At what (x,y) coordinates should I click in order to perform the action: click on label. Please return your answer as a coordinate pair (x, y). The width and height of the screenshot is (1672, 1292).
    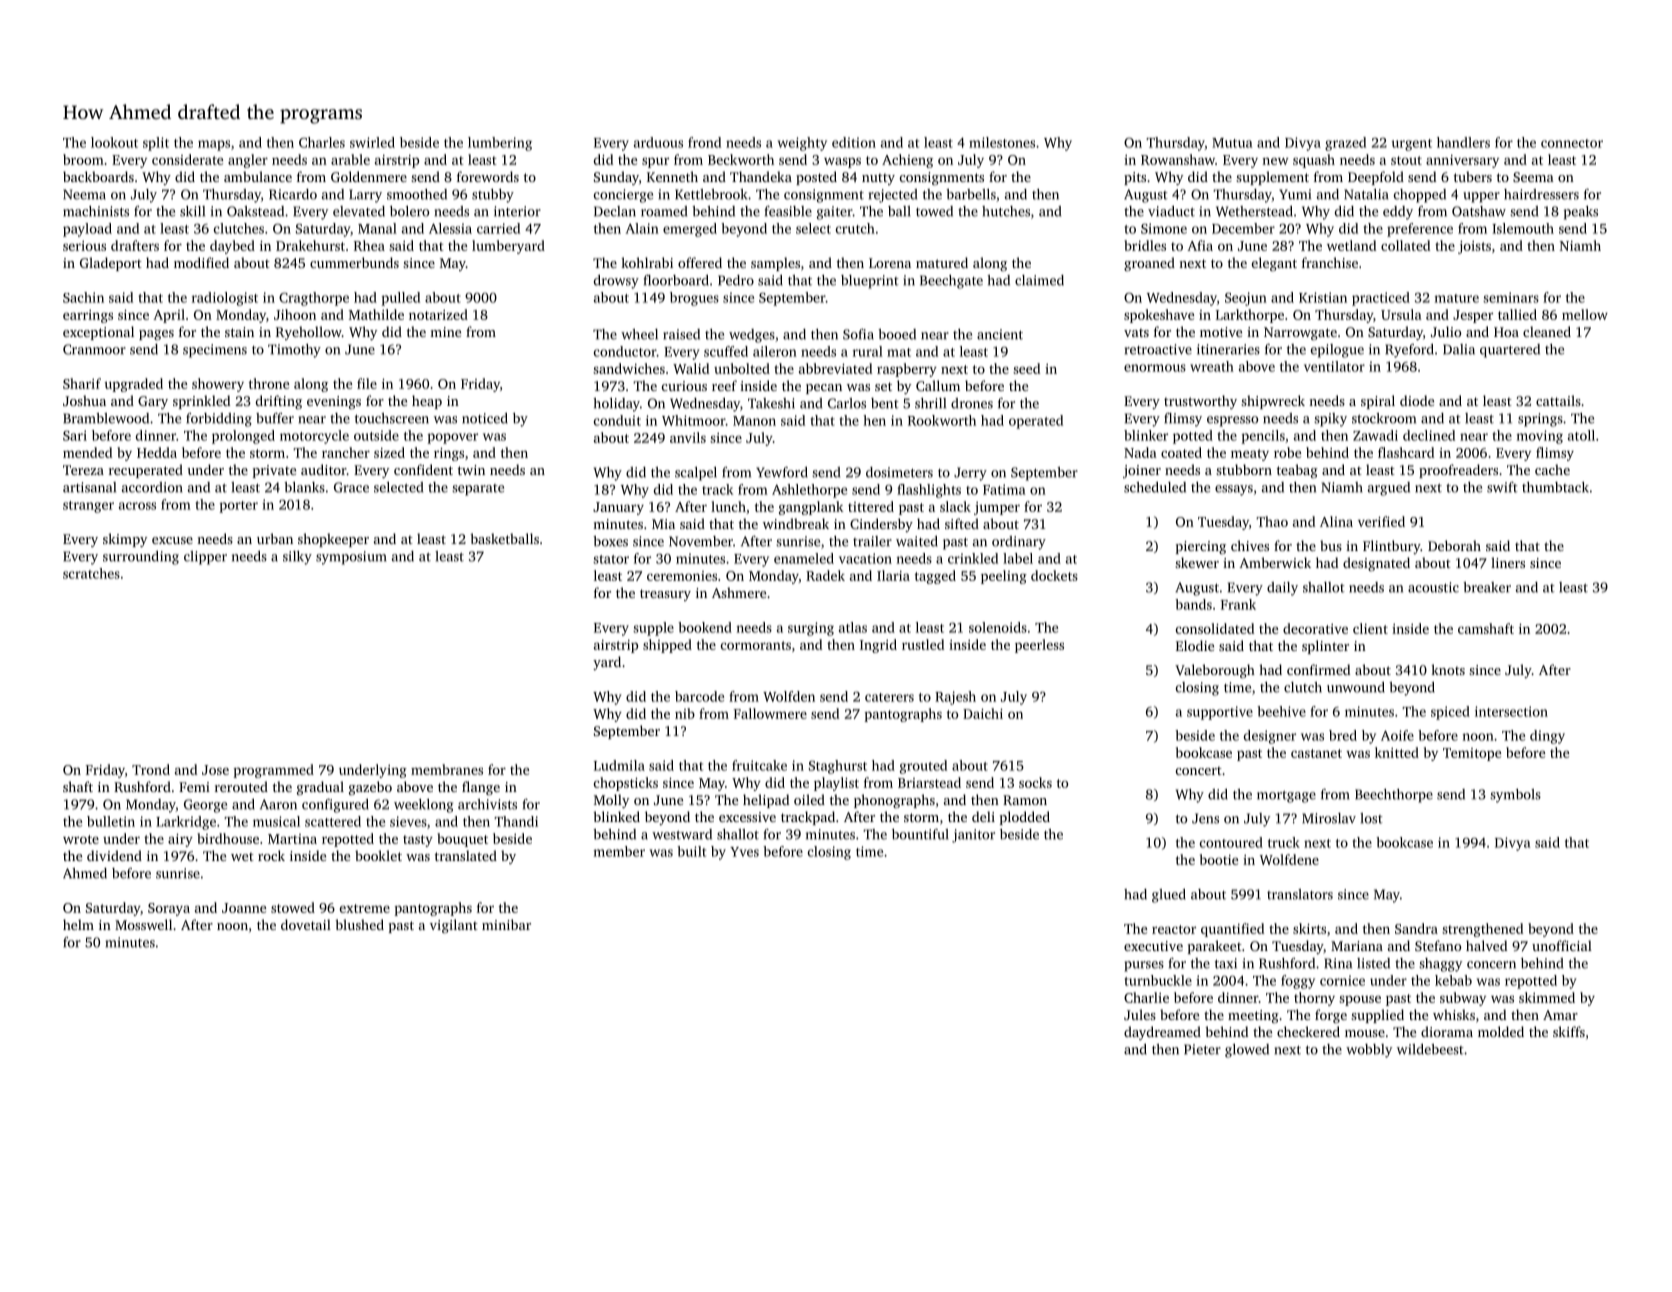
    Looking at the image, I should click on (1018, 558).
